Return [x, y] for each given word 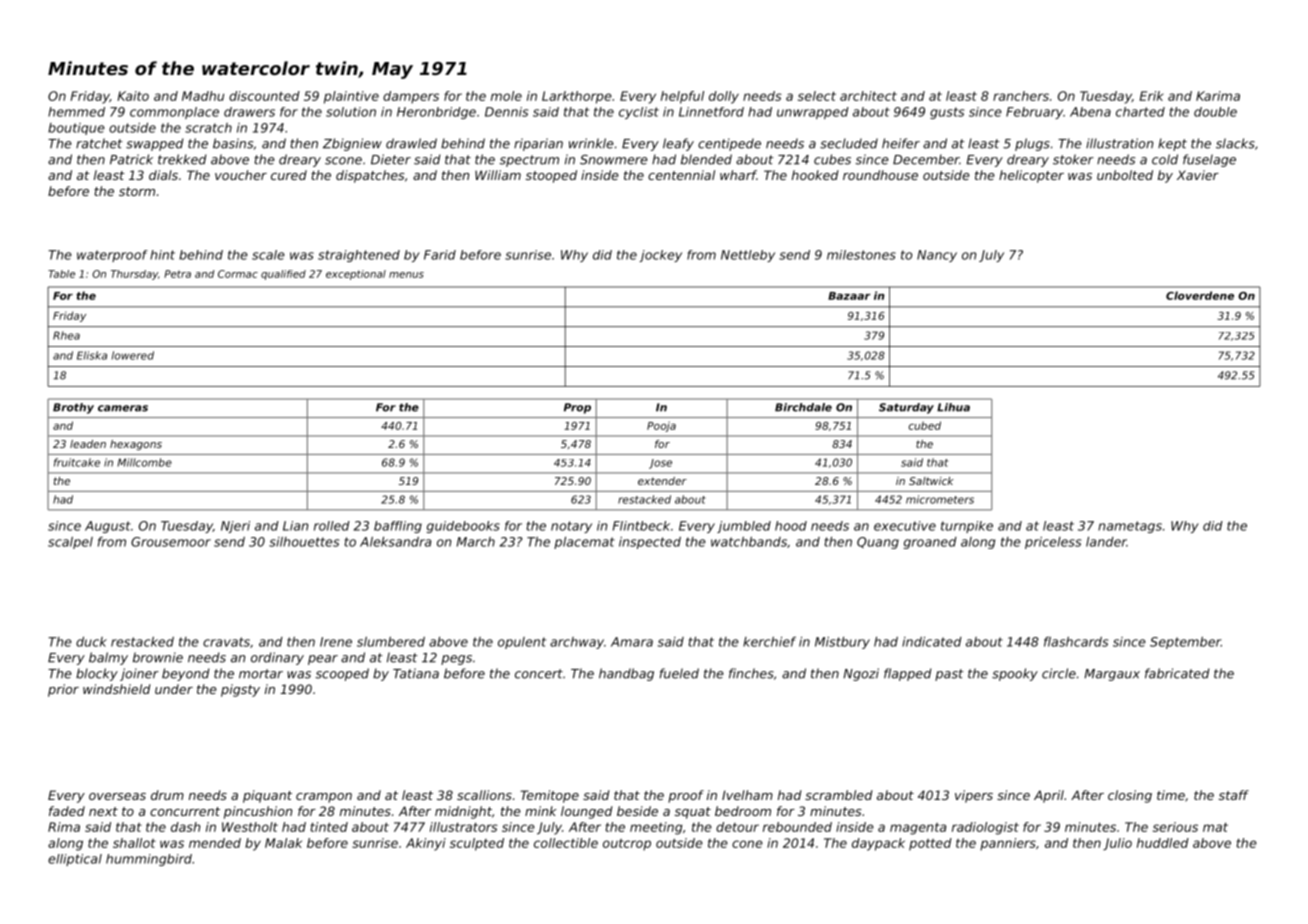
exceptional [356, 275]
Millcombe [144, 462]
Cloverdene [1200, 295]
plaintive [351, 97]
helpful [682, 97]
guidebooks [463, 527]
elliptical [75, 860]
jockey [660, 256]
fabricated [1177, 673]
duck [91, 642]
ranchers [1021, 96]
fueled [679, 673]
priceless [1053, 543]
